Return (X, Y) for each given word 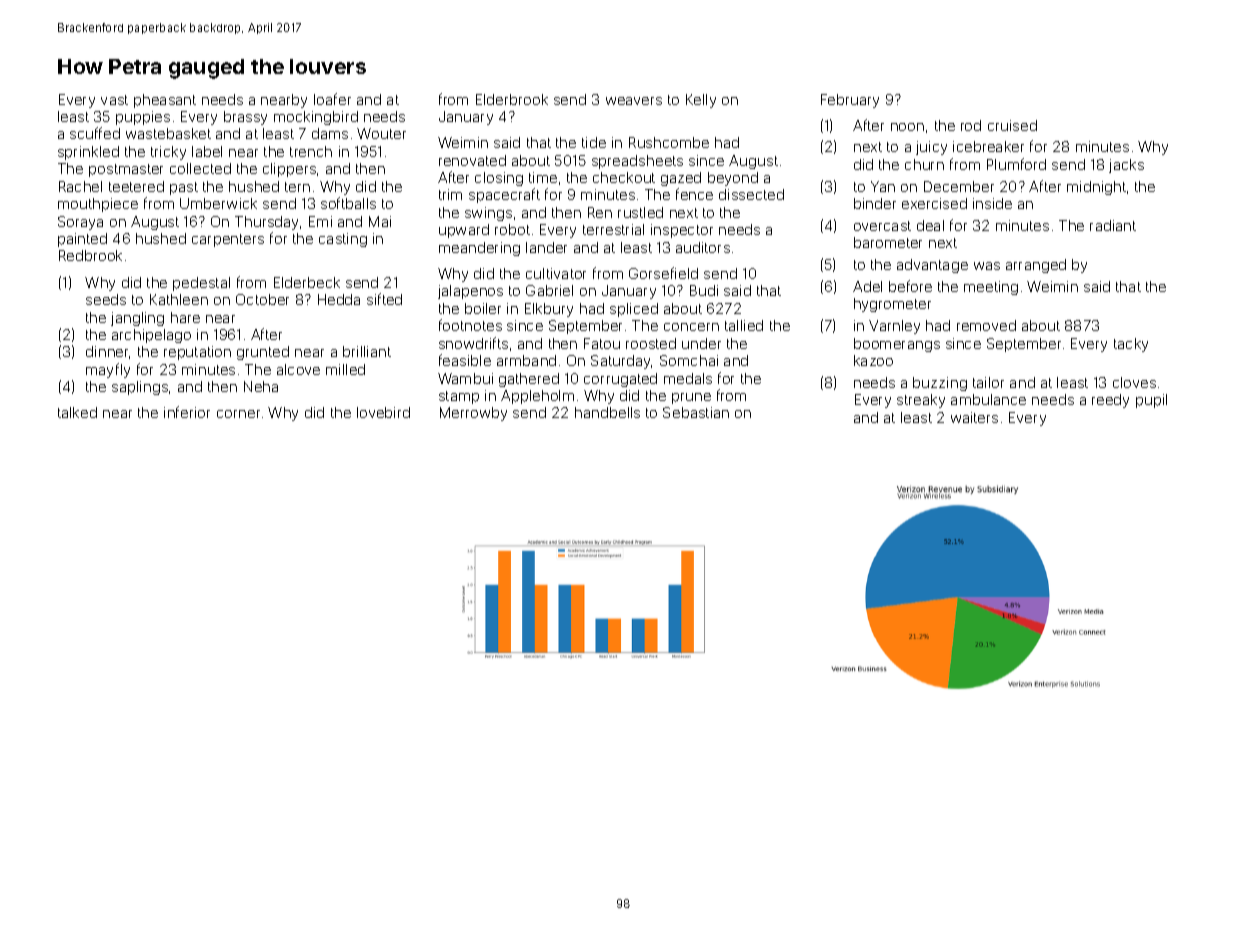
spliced (634, 310)
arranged (1036, 266)
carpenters (228, 240)
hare (185, 317)
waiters (974, 417)
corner (238, 414)
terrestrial (613, 229)
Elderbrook (512, 99)
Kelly (701, 101)
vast (114, 100)
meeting (991, 288)
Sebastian (696, 412)
